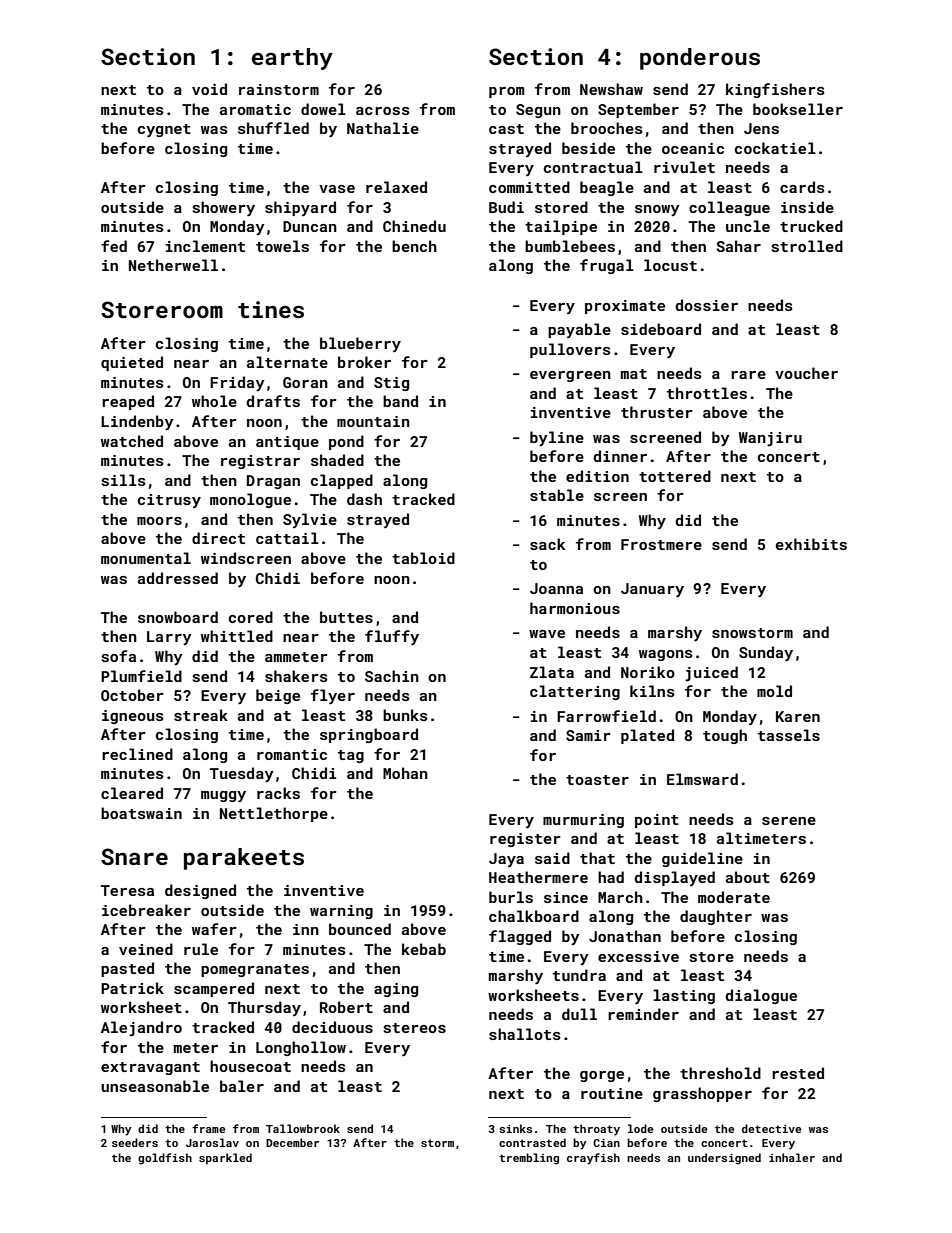 The image size is (952, 1233). What do you see at coordinates (789, 821) in the screenshot?
I see `serene` at bounding box center [789, 821].
